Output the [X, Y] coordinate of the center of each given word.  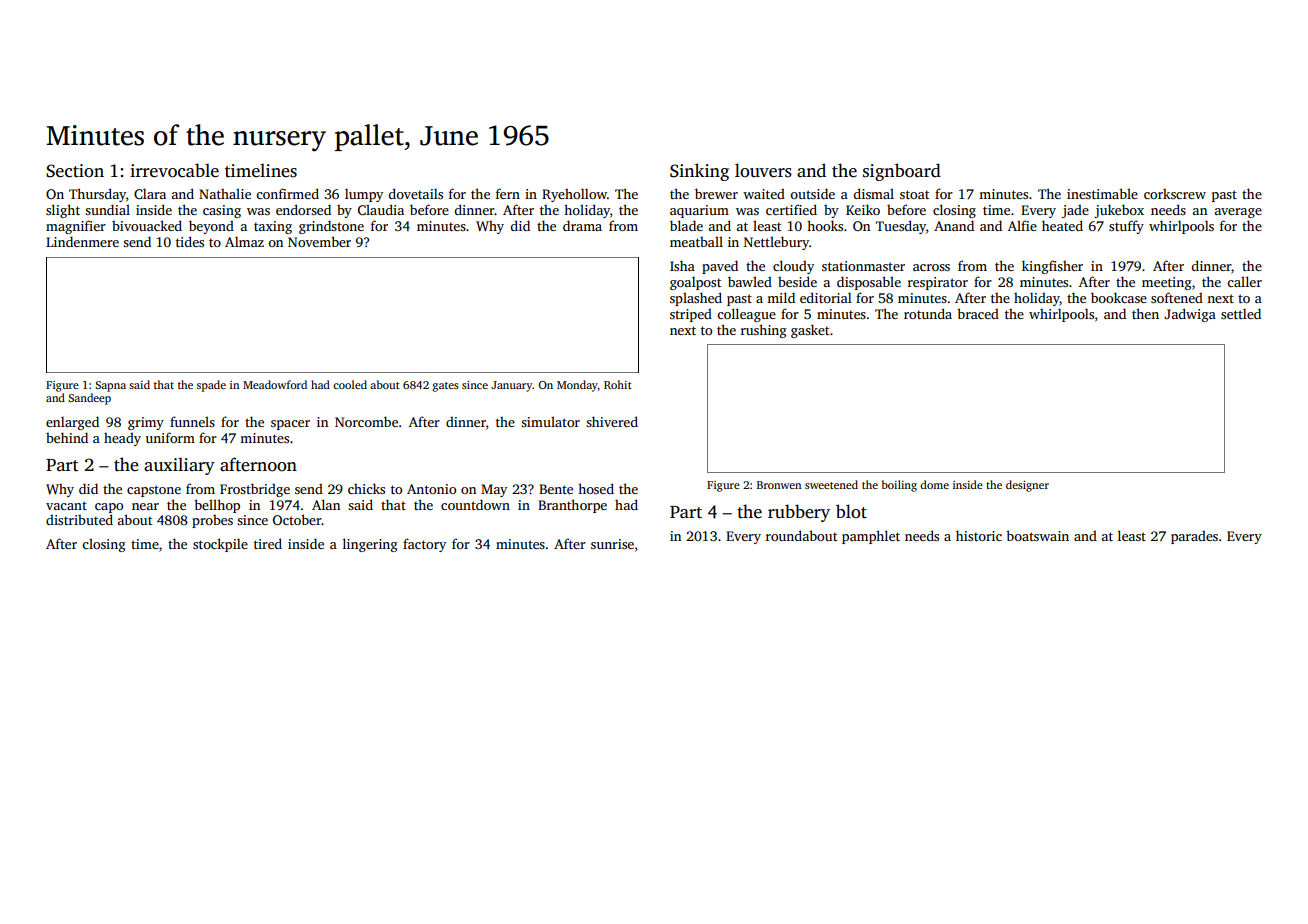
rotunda [928, 313]
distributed [79, 519]
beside [797, 281]
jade [1075, 211]
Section [75, 171]
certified [791, 209]
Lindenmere [82, 241]
